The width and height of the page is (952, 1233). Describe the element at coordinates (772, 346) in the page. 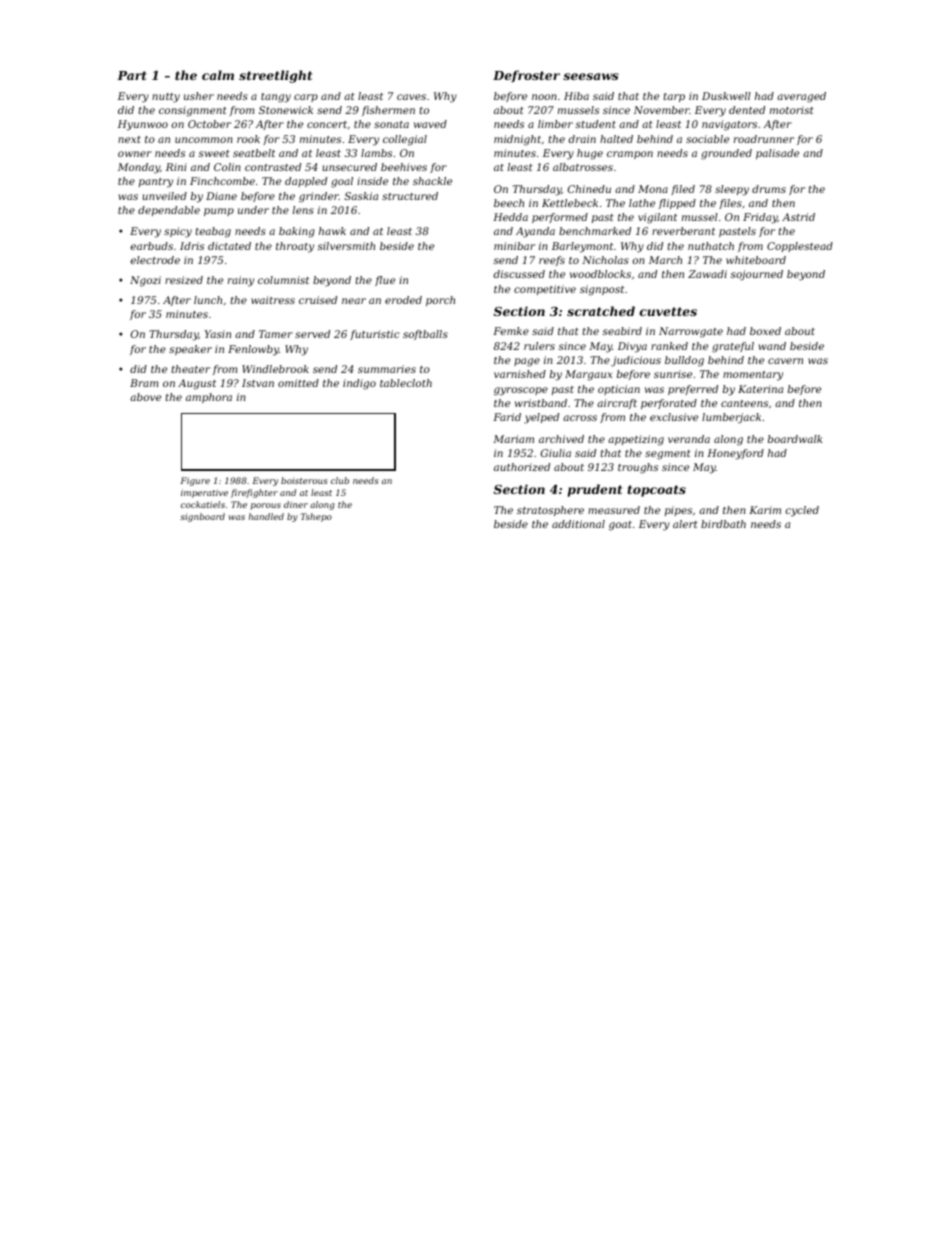

I see `wand` at that location.
